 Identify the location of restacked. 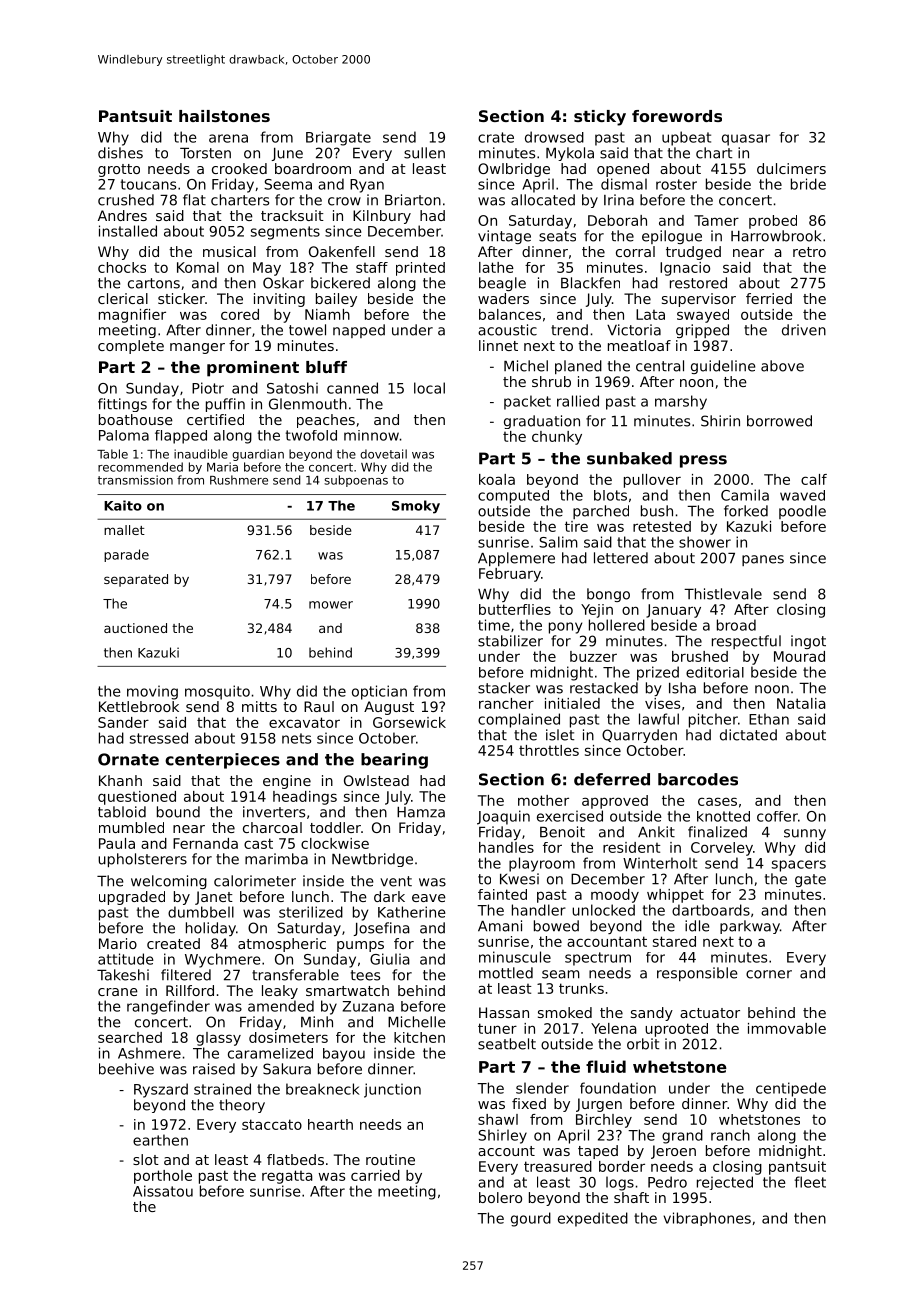
(604, 688).
